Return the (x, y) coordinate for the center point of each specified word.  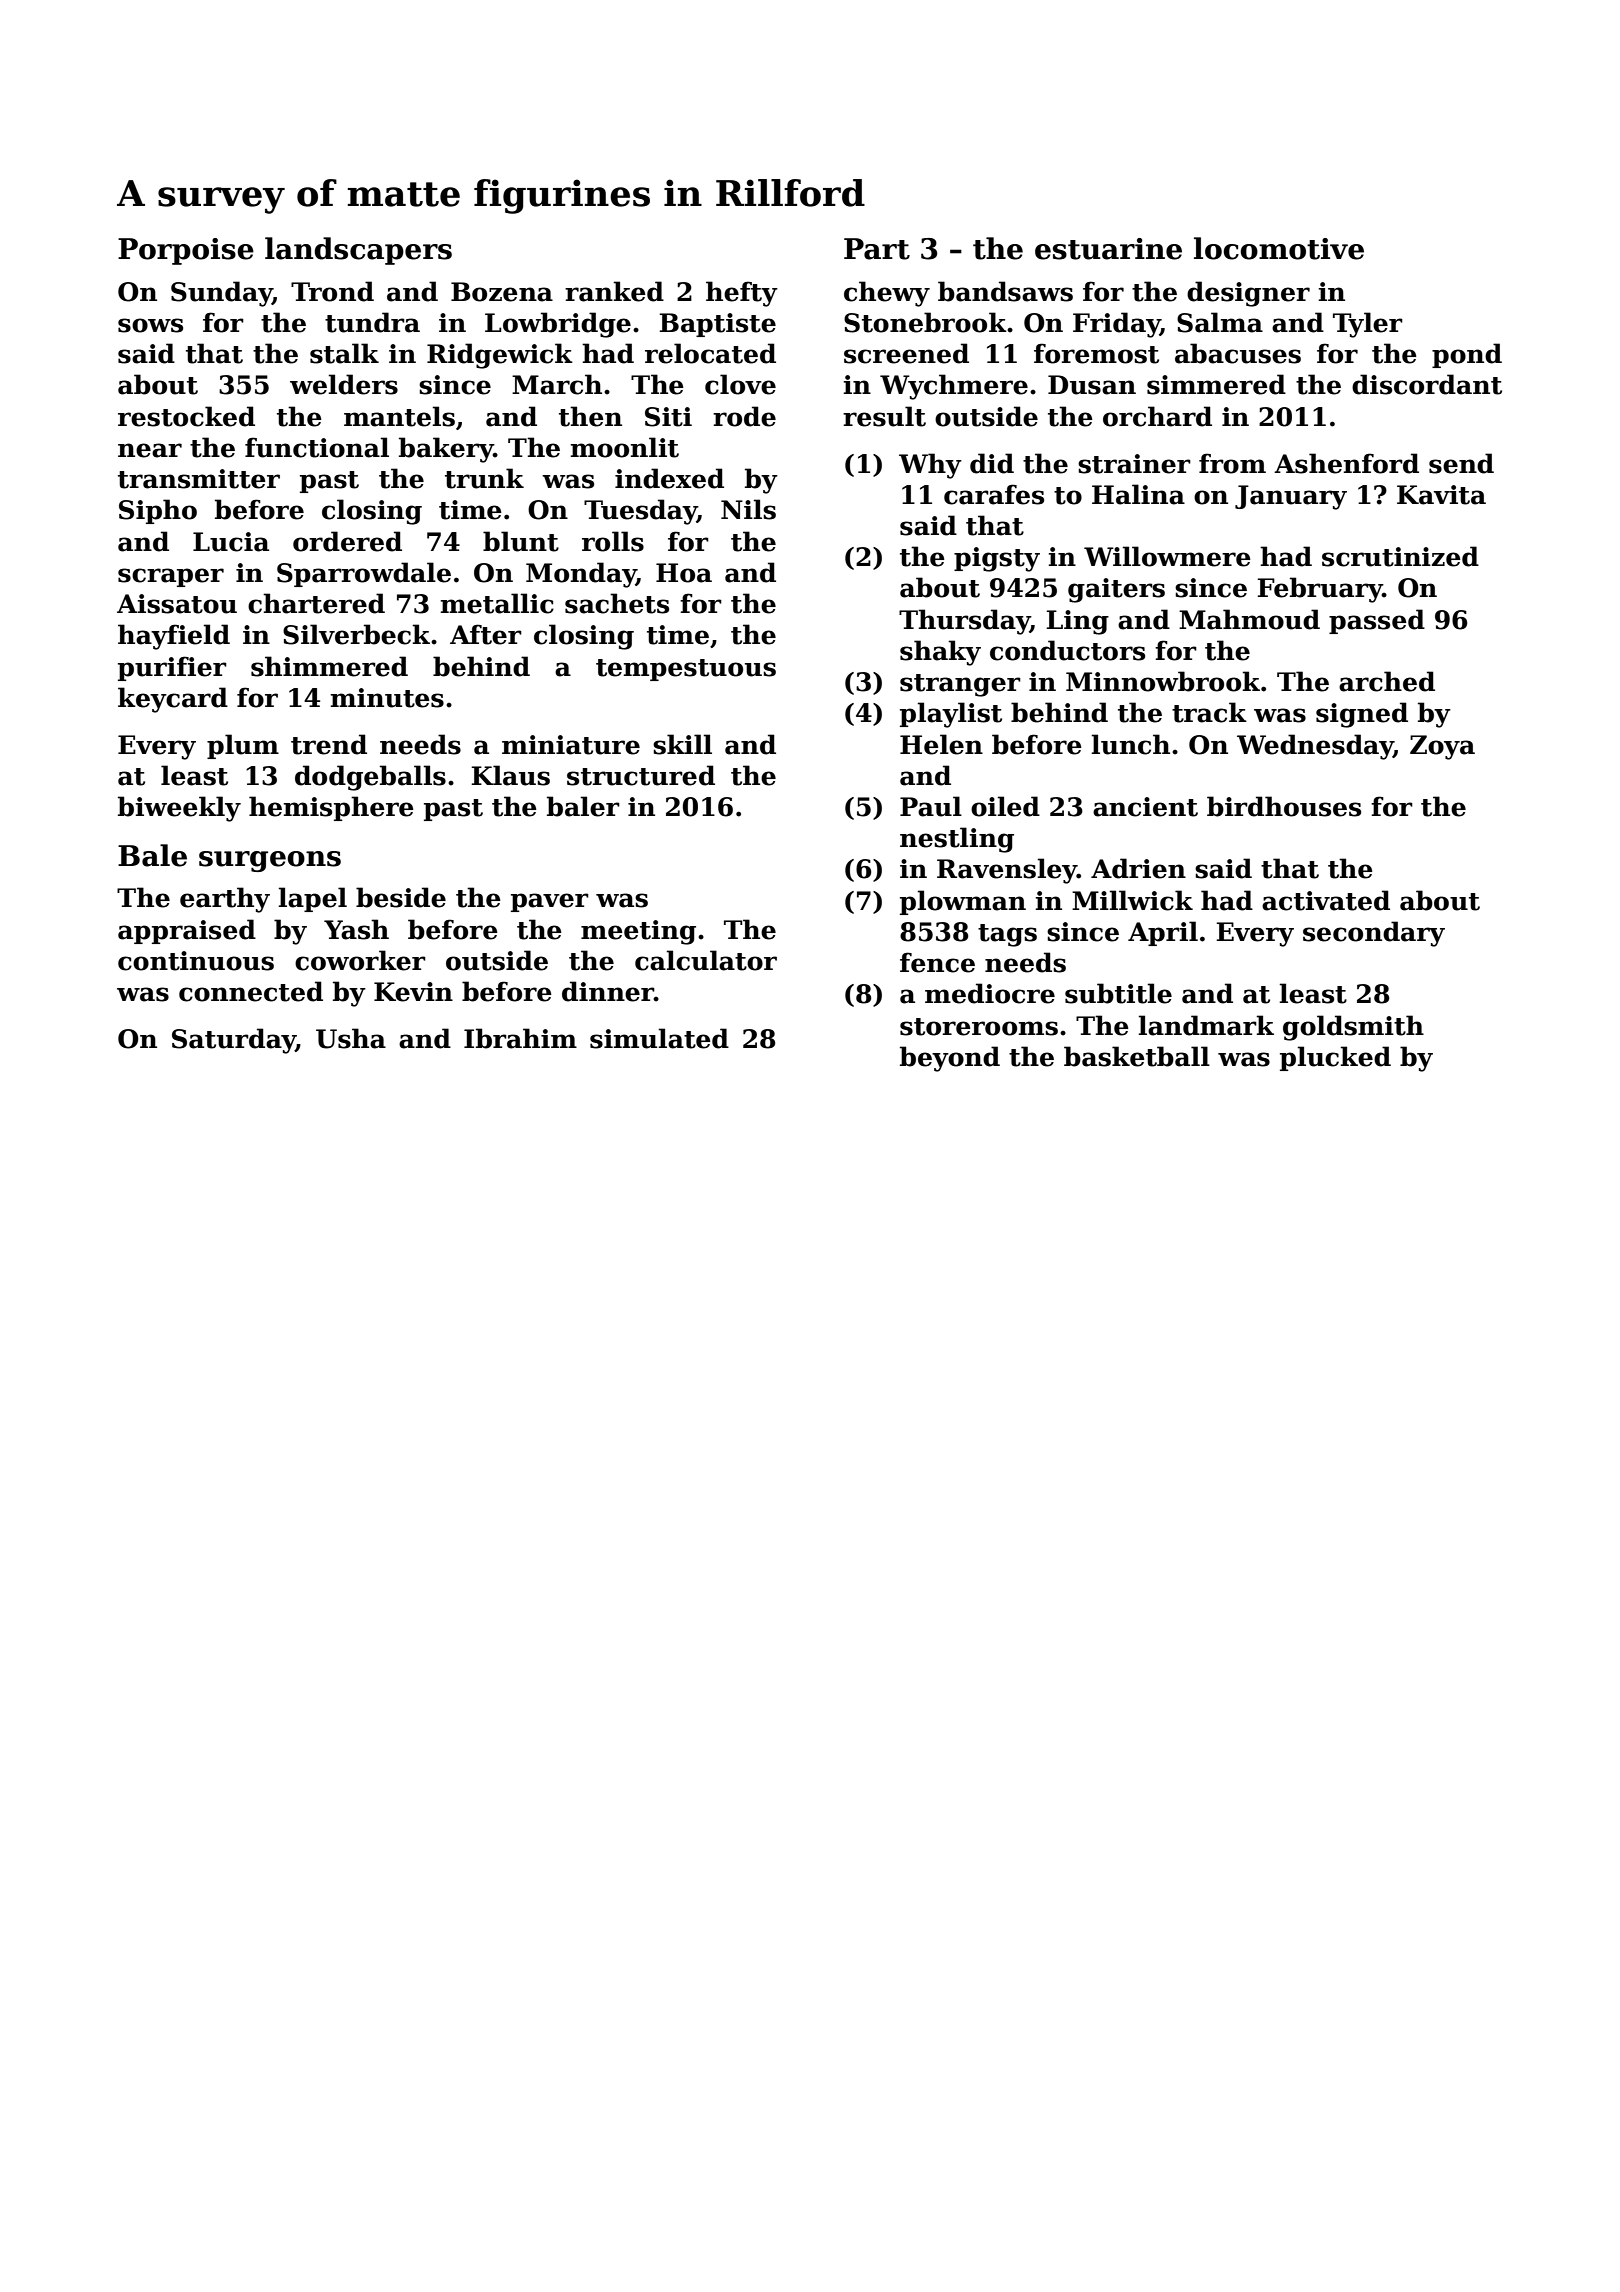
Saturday (234, 1041)
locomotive (1279, 248)
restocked (186, 416)
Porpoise (186, 251)
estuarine (1108, 249)
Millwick (1132, 900)
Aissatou (177, 604)
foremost (1096, 353)
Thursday (964, 622)
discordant (1427, 384)
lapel (313, 899)
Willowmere (1167, 556)
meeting (638, 932)
